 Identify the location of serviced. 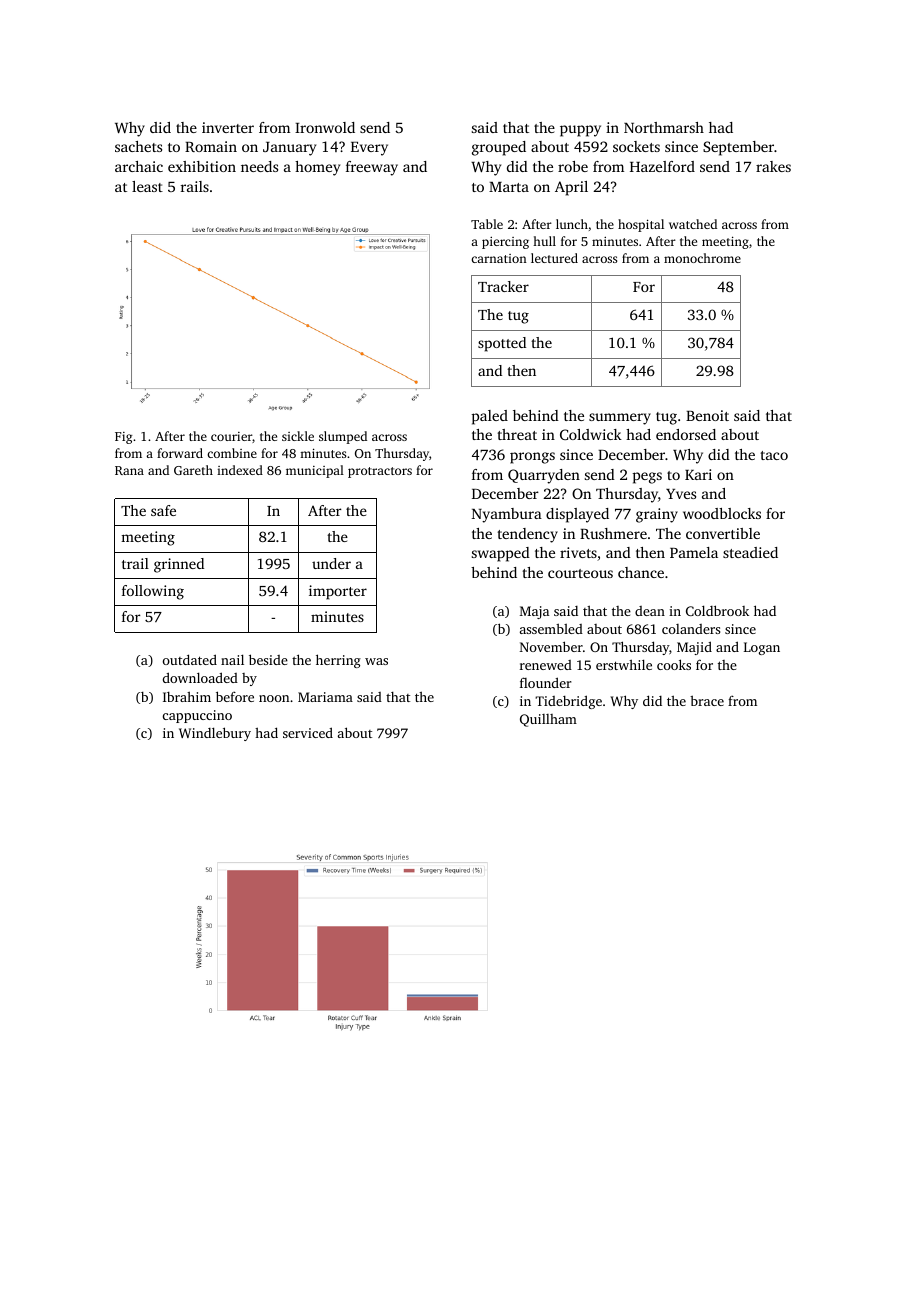
(308, 732).
